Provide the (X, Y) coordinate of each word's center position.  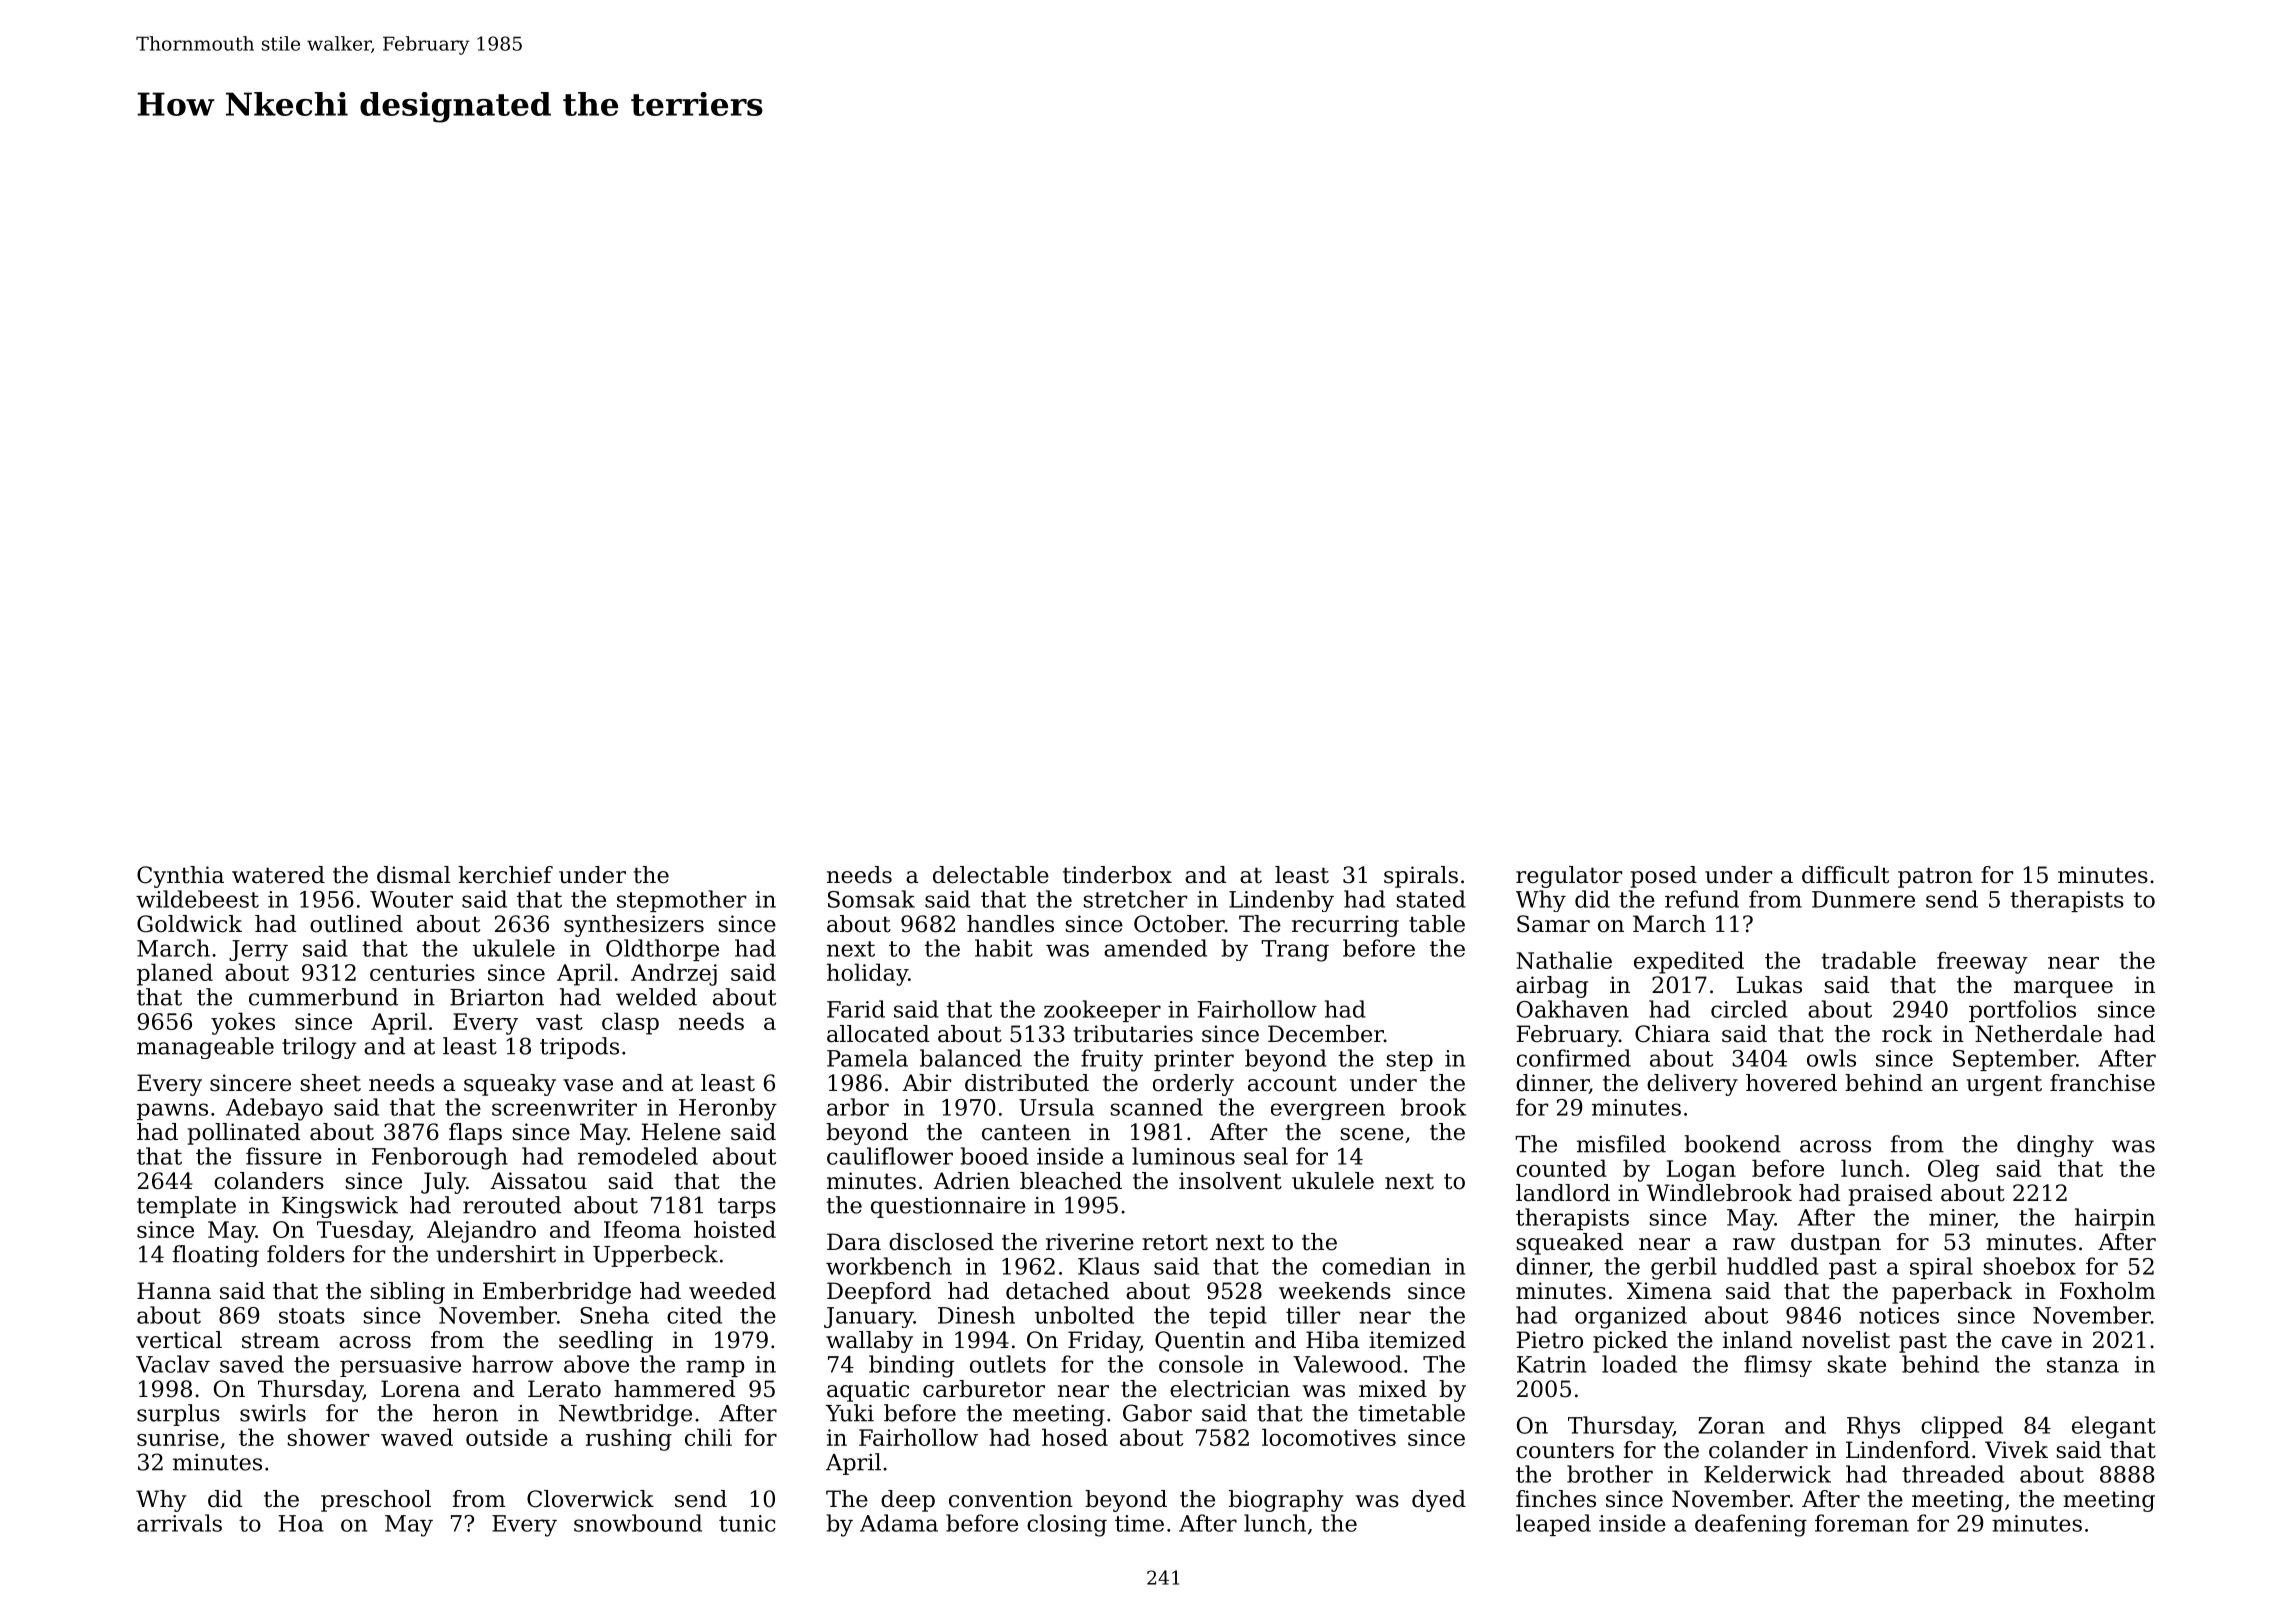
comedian (1376, 1266)
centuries (422, 972)
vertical (179, 1340)
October (1179, 924)
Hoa (301, 1523)
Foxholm (2107, 1291)
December (1326, 1034)
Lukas (1769, 985)
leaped (1553, 1525)
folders (306, 1254)
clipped (1962, 1427)
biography (1286, 1501)
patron (1935, 877)
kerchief (505, 875)
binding (911, 1366)
